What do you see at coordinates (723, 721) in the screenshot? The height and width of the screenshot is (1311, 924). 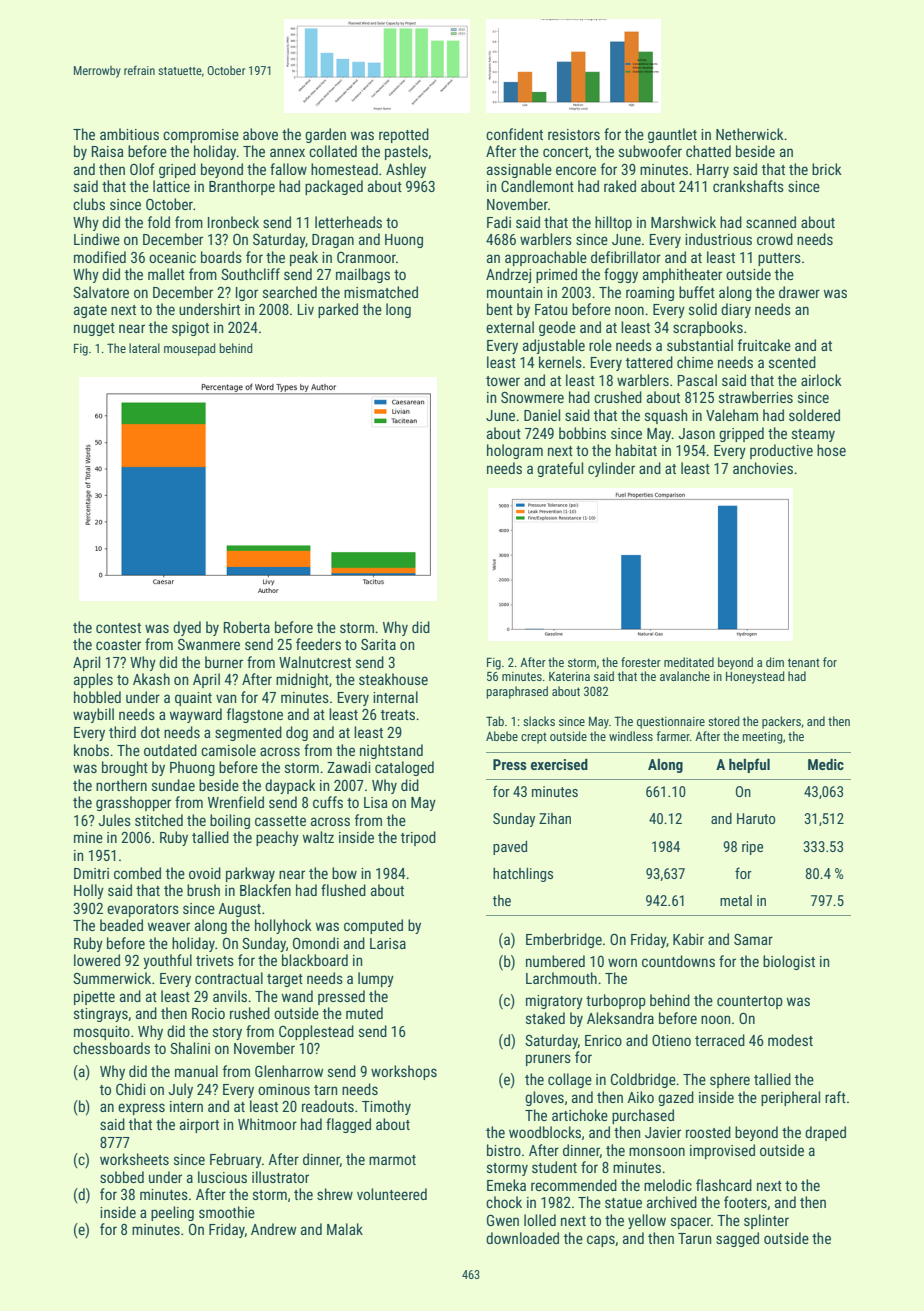 I see `stored` at bounding box center [723, 721].
